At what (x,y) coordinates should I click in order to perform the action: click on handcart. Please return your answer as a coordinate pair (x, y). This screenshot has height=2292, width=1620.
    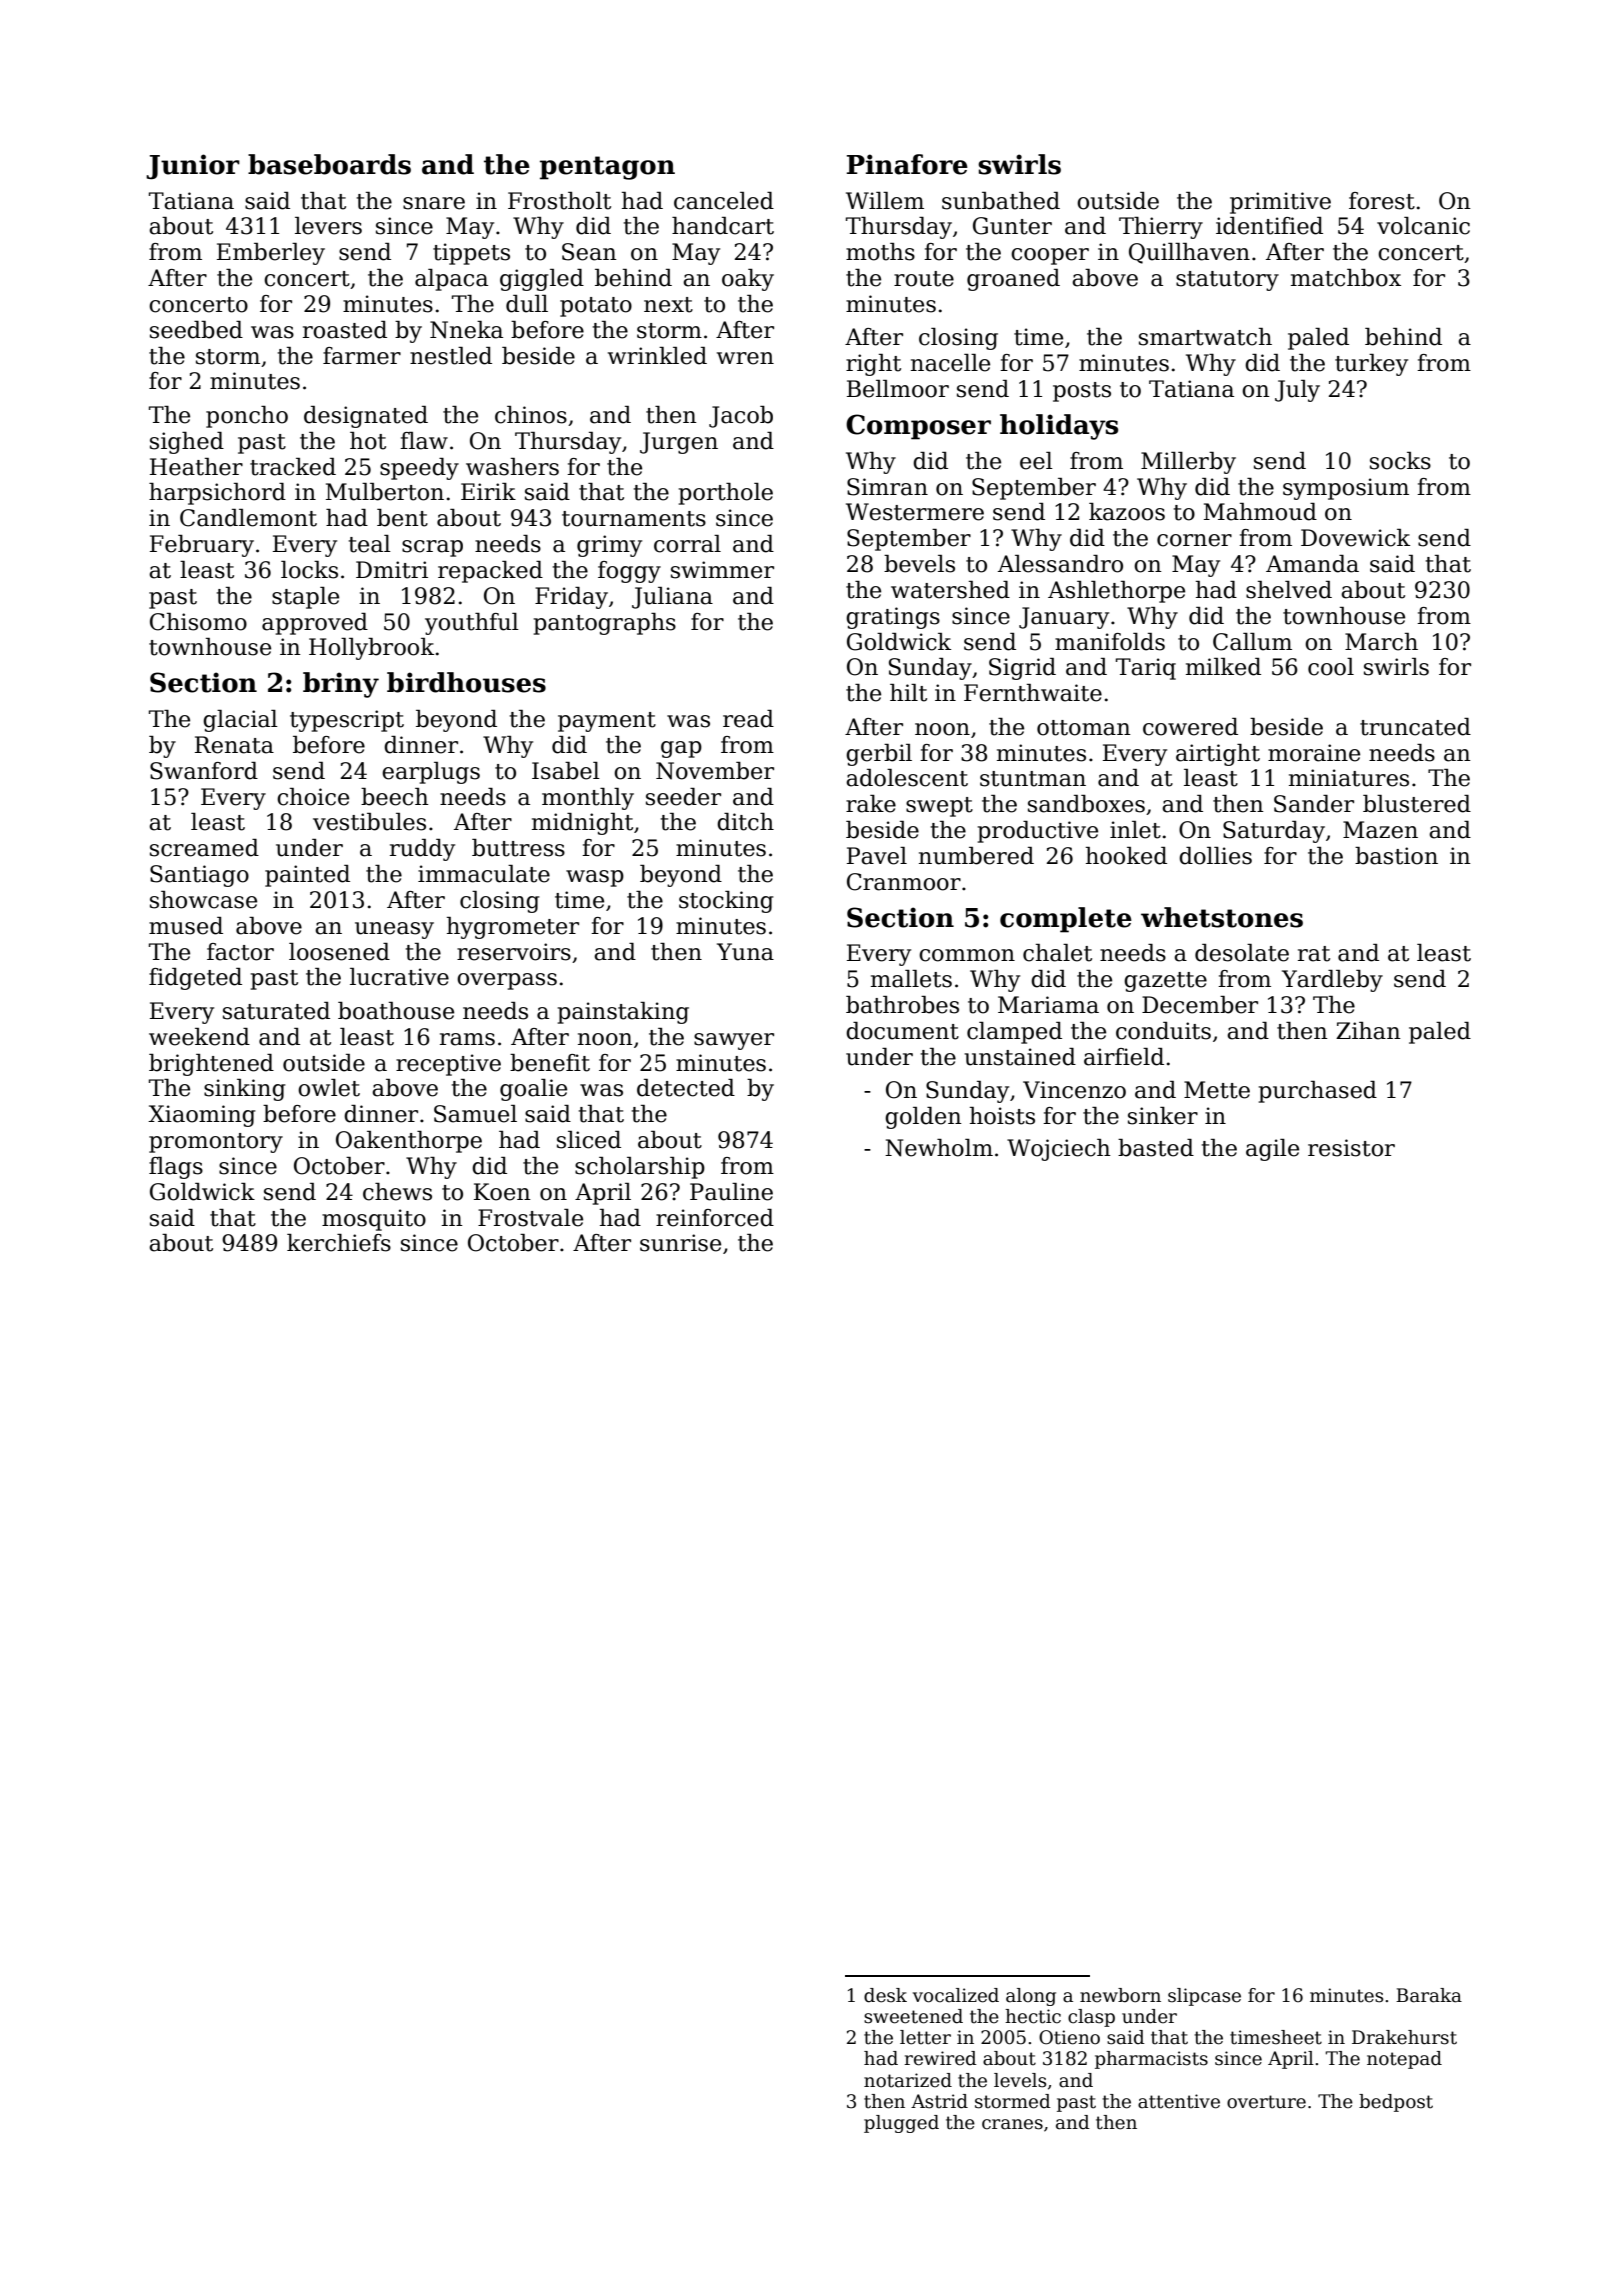
    Looking at the image, I should click on (723, 226).
